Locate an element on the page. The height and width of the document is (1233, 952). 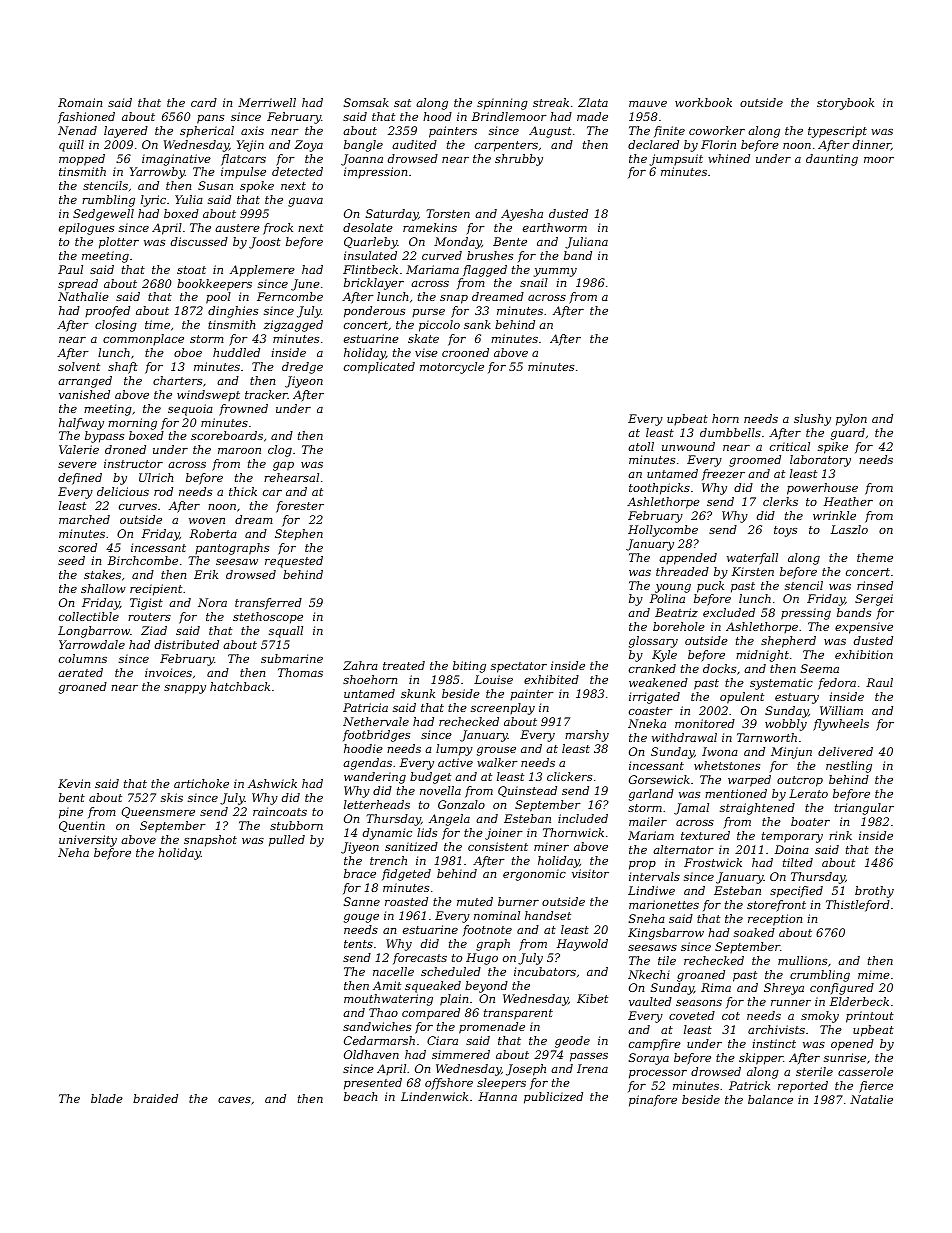
opulent is located at coordinates (742, 698).
